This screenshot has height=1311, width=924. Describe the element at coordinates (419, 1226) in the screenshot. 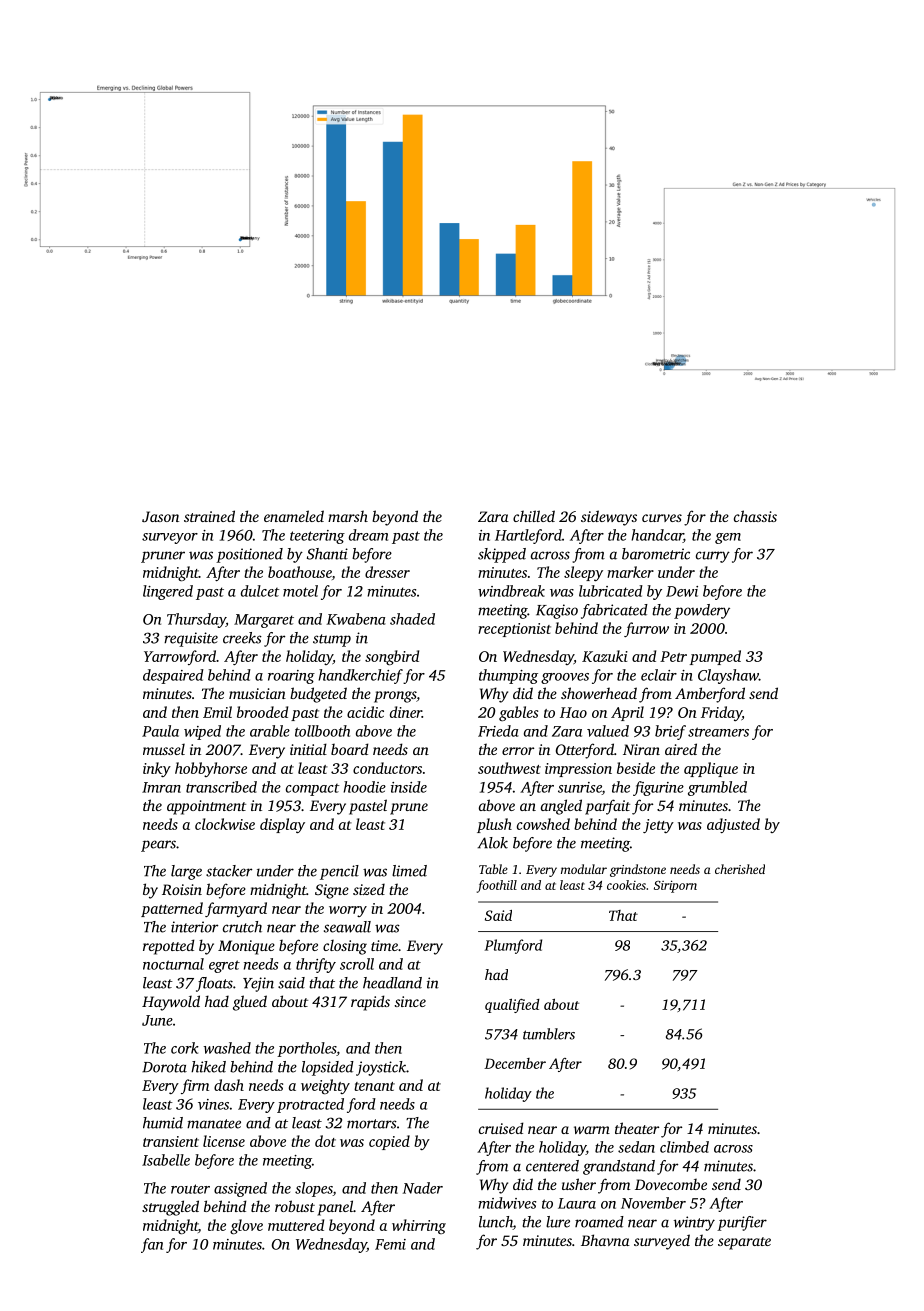

I see `whirring` at that location.
